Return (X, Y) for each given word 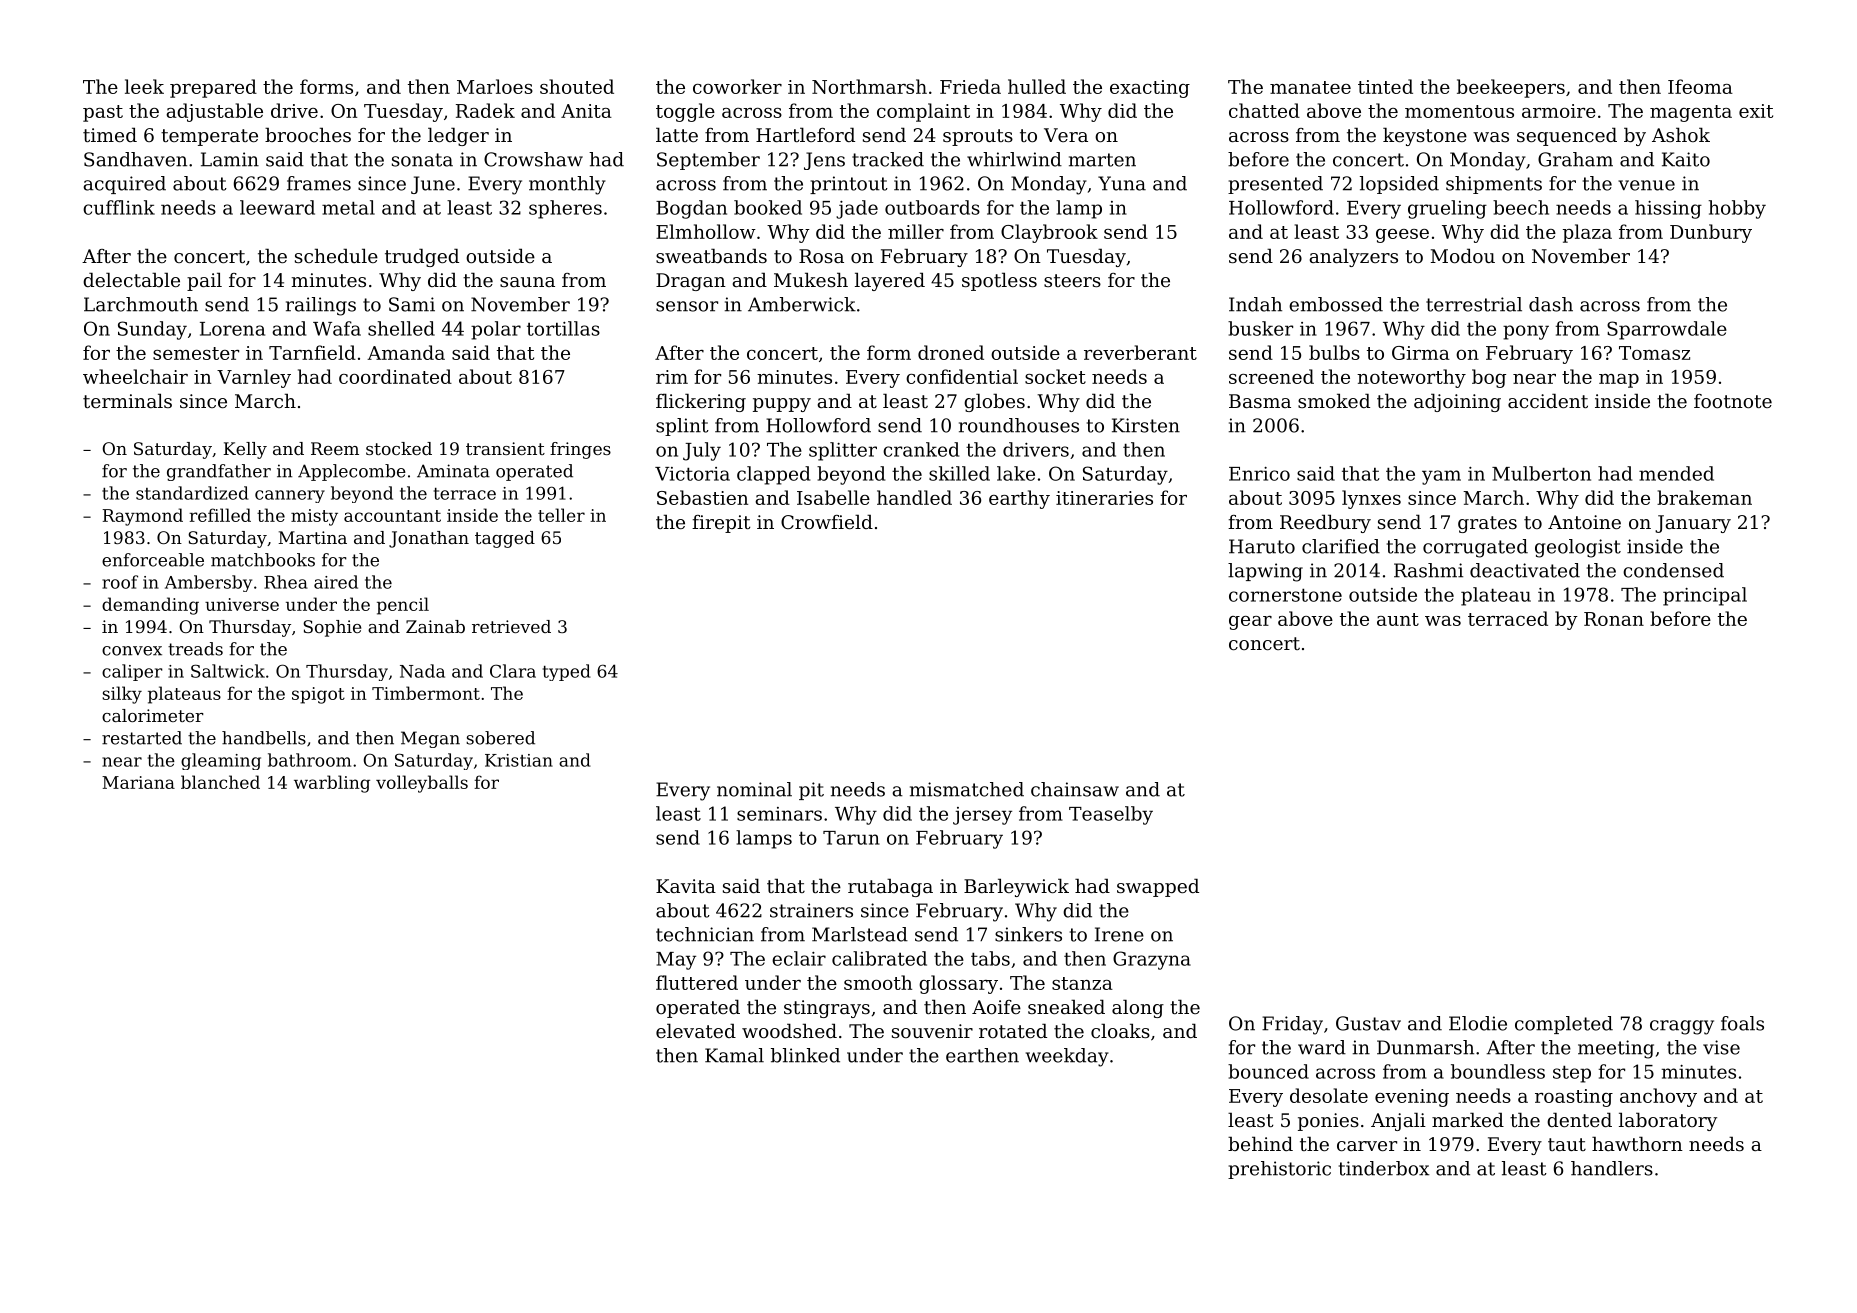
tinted (1385, 86)
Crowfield (827, 521)
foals (1742, 1023)
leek (144, 86)
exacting (1150, 89)
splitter (843, 451)
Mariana (138, 782)
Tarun (851, 838)
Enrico (1259, 474)
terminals (127, 400)
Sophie (332, 628)
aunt (1398, 619)
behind (1260, 1143)
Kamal (734, 1055)
